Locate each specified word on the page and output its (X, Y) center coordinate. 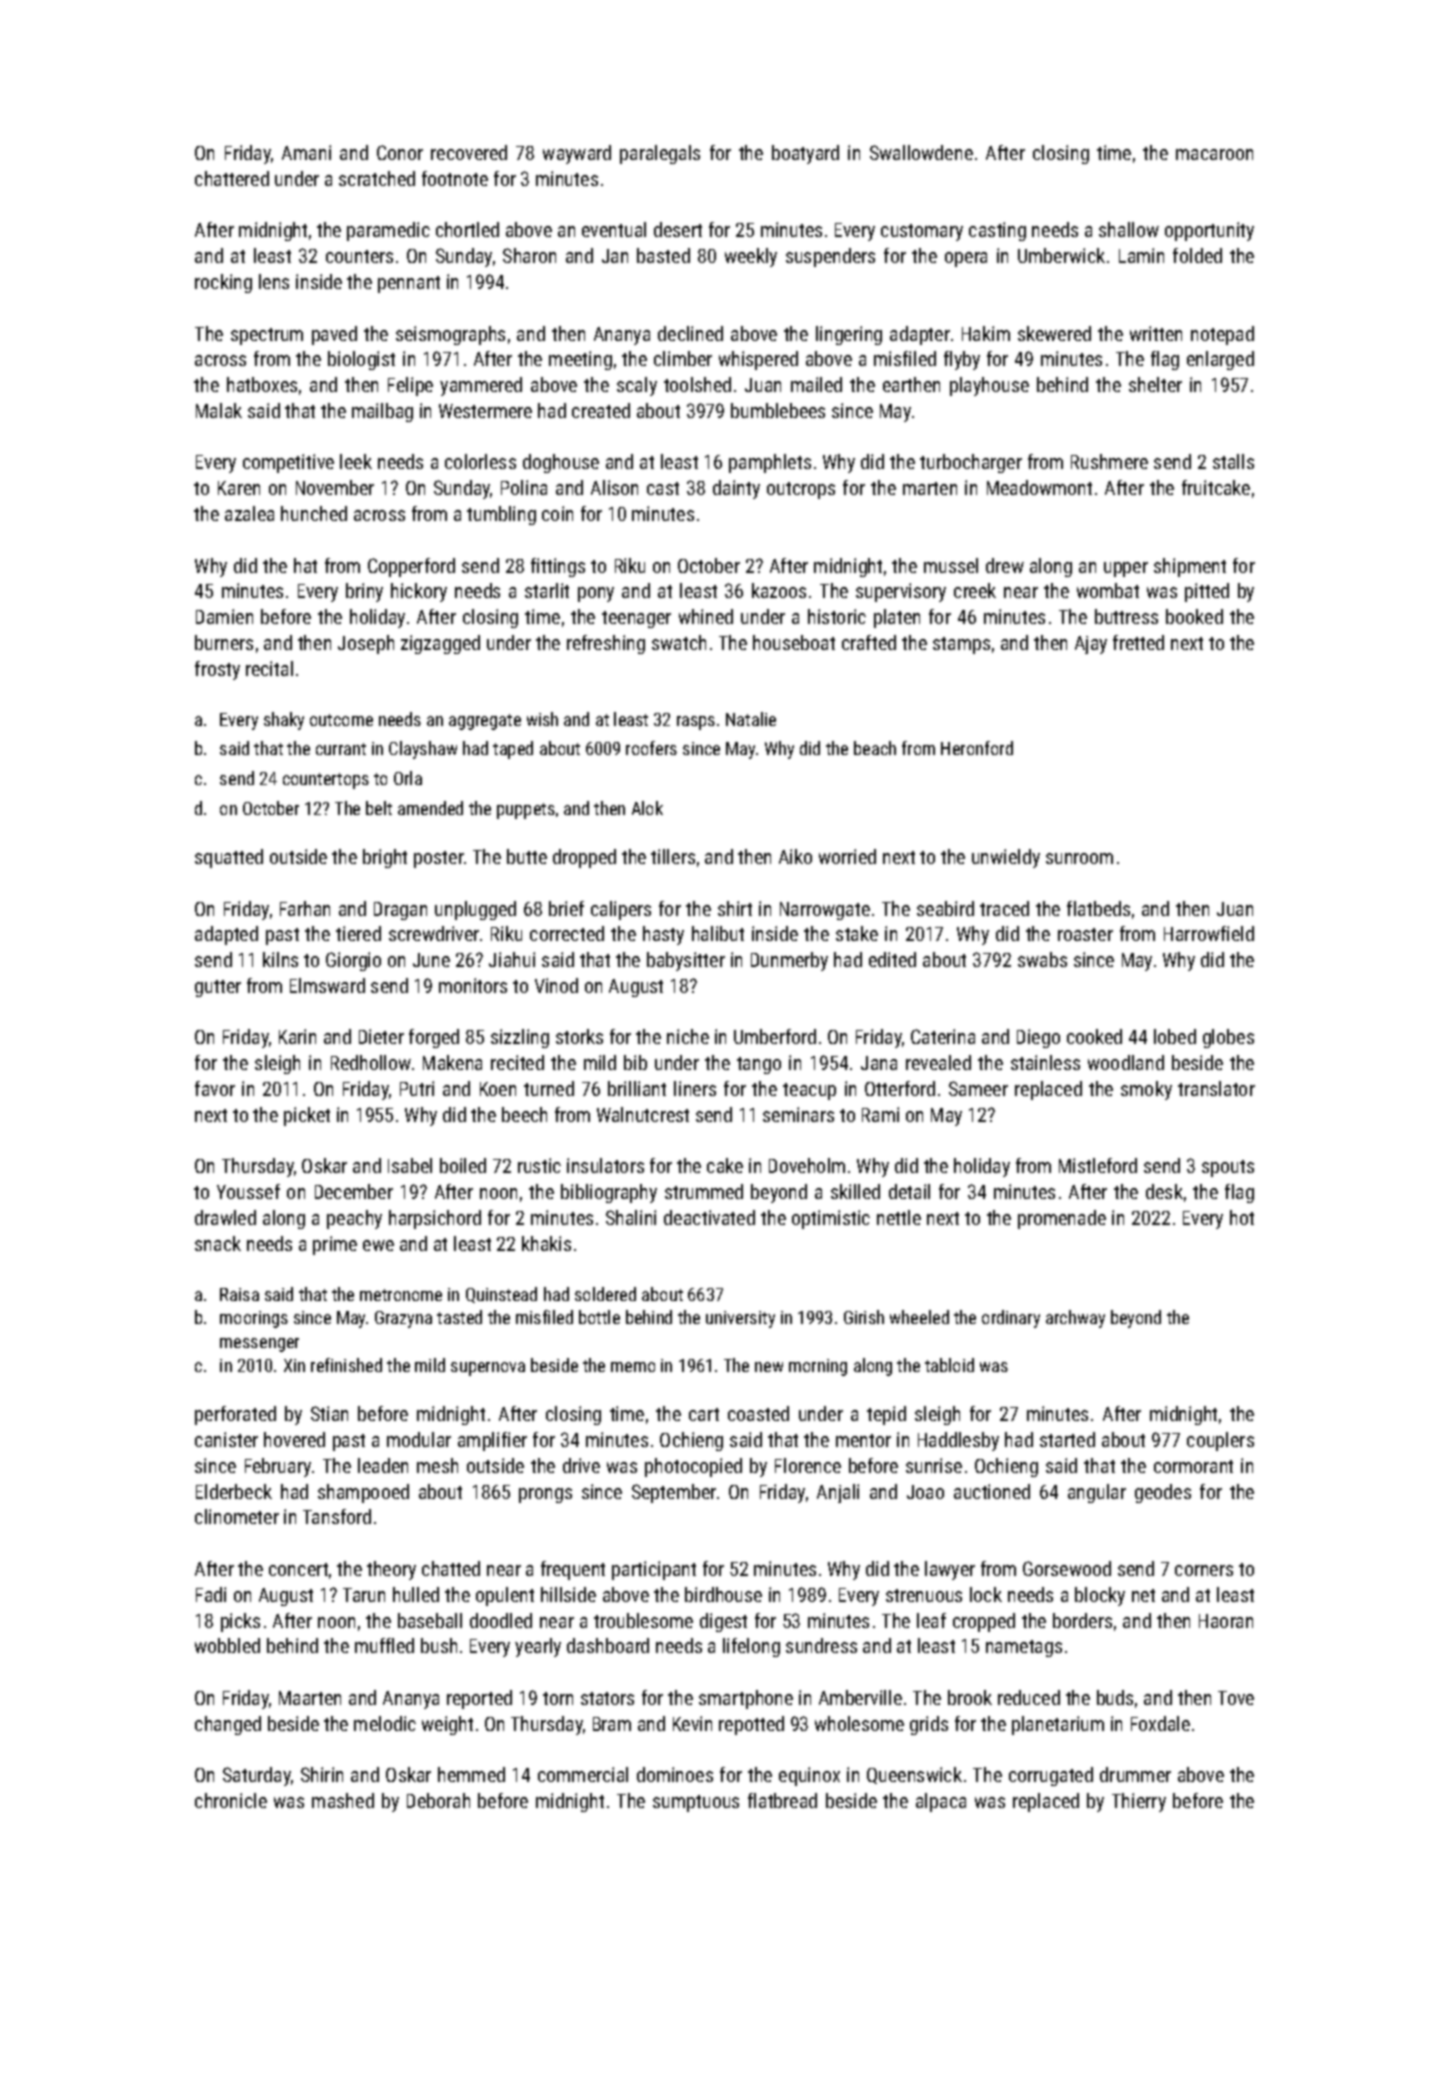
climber (683, 358)
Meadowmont (1039, 487)
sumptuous (696, 1803)
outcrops (801, 490)
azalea (249, 513)
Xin (294, 1365)
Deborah (438, 1800)
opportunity (1209, 231)
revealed (938, 1062)
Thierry (1139, 1802)
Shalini (631, 1217)
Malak (219, 410)
